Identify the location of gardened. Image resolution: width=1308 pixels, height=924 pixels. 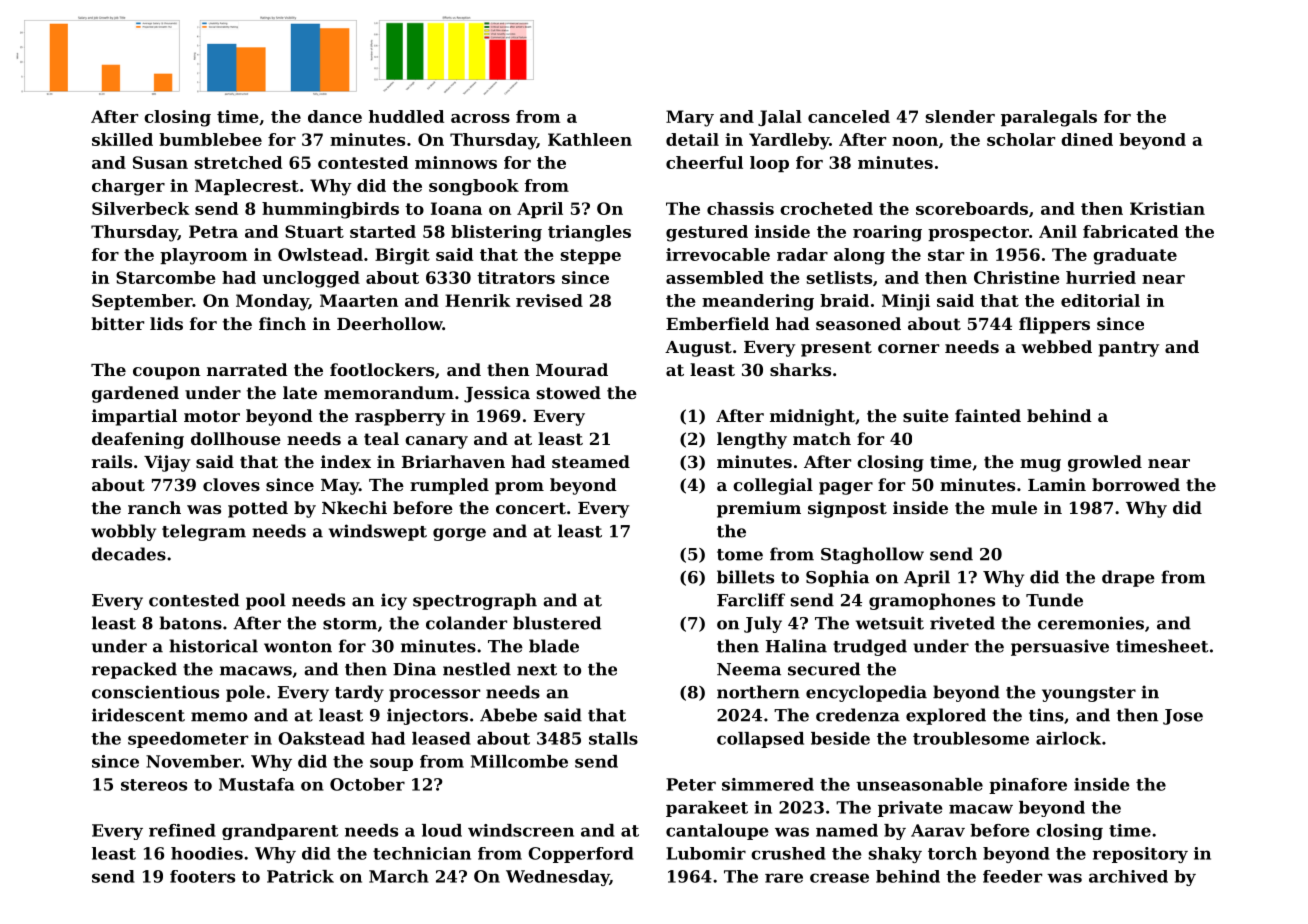
(135, 394).
